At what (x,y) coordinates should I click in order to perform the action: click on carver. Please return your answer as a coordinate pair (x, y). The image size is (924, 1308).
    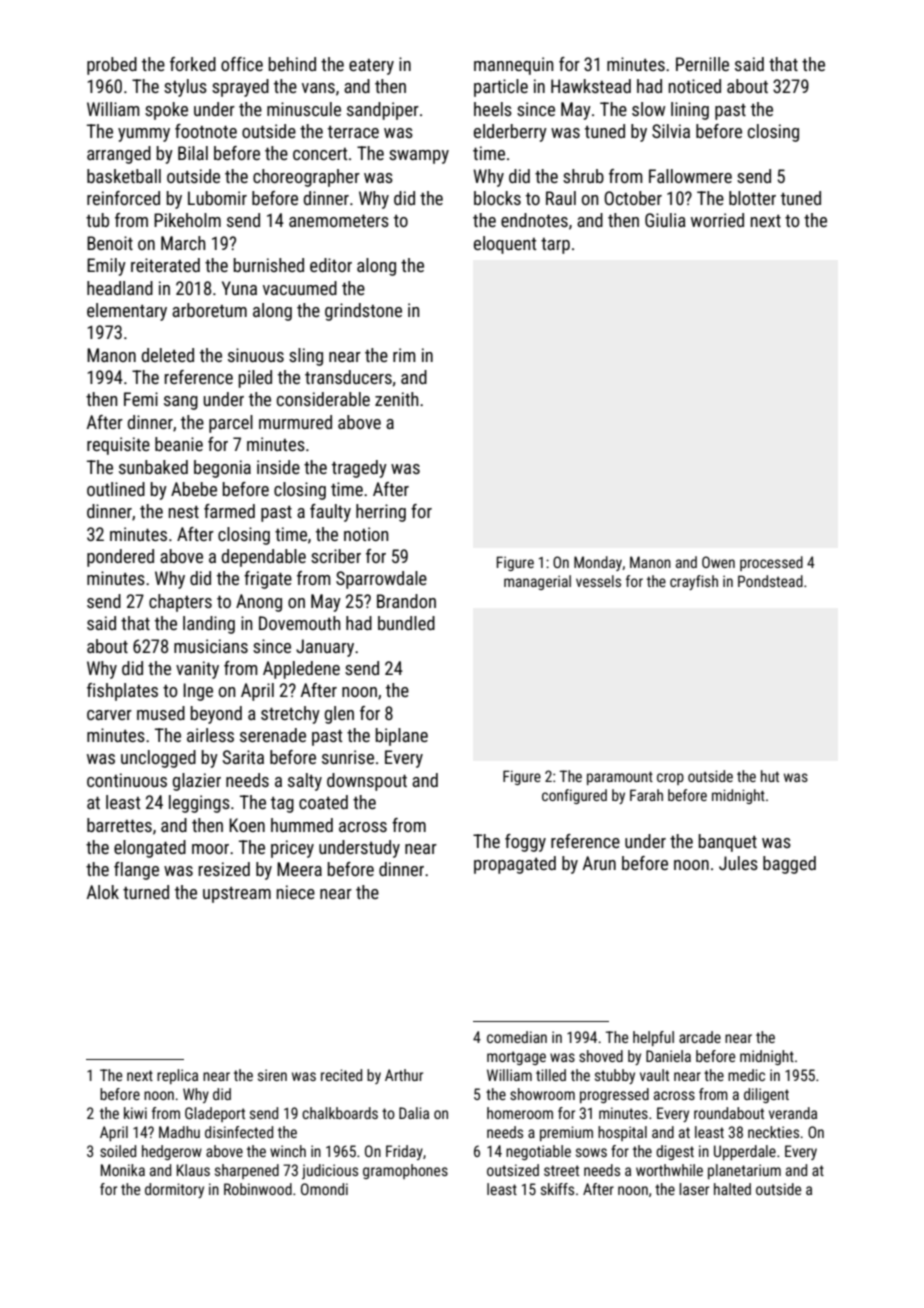
    Looking at the image, I should click on (109, 715).
